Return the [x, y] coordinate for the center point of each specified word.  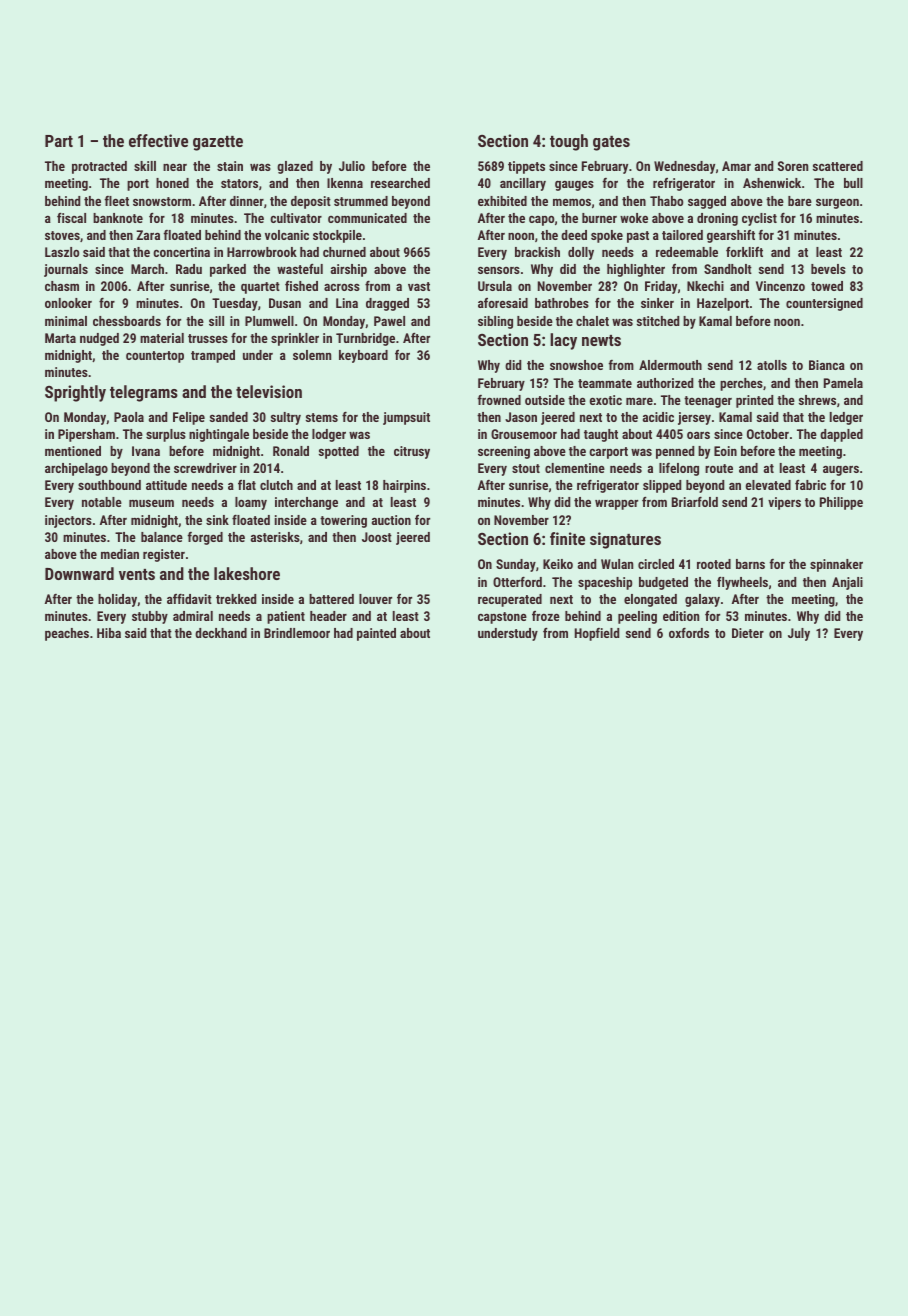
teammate [605, 383]
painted [376, 634]
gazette [218, 143]
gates [611, 143]
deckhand [221, 633]
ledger [846, 418]
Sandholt [728, 269]
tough [569, 142]
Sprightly [75, 393]
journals [66, 270]
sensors [499, 270]
